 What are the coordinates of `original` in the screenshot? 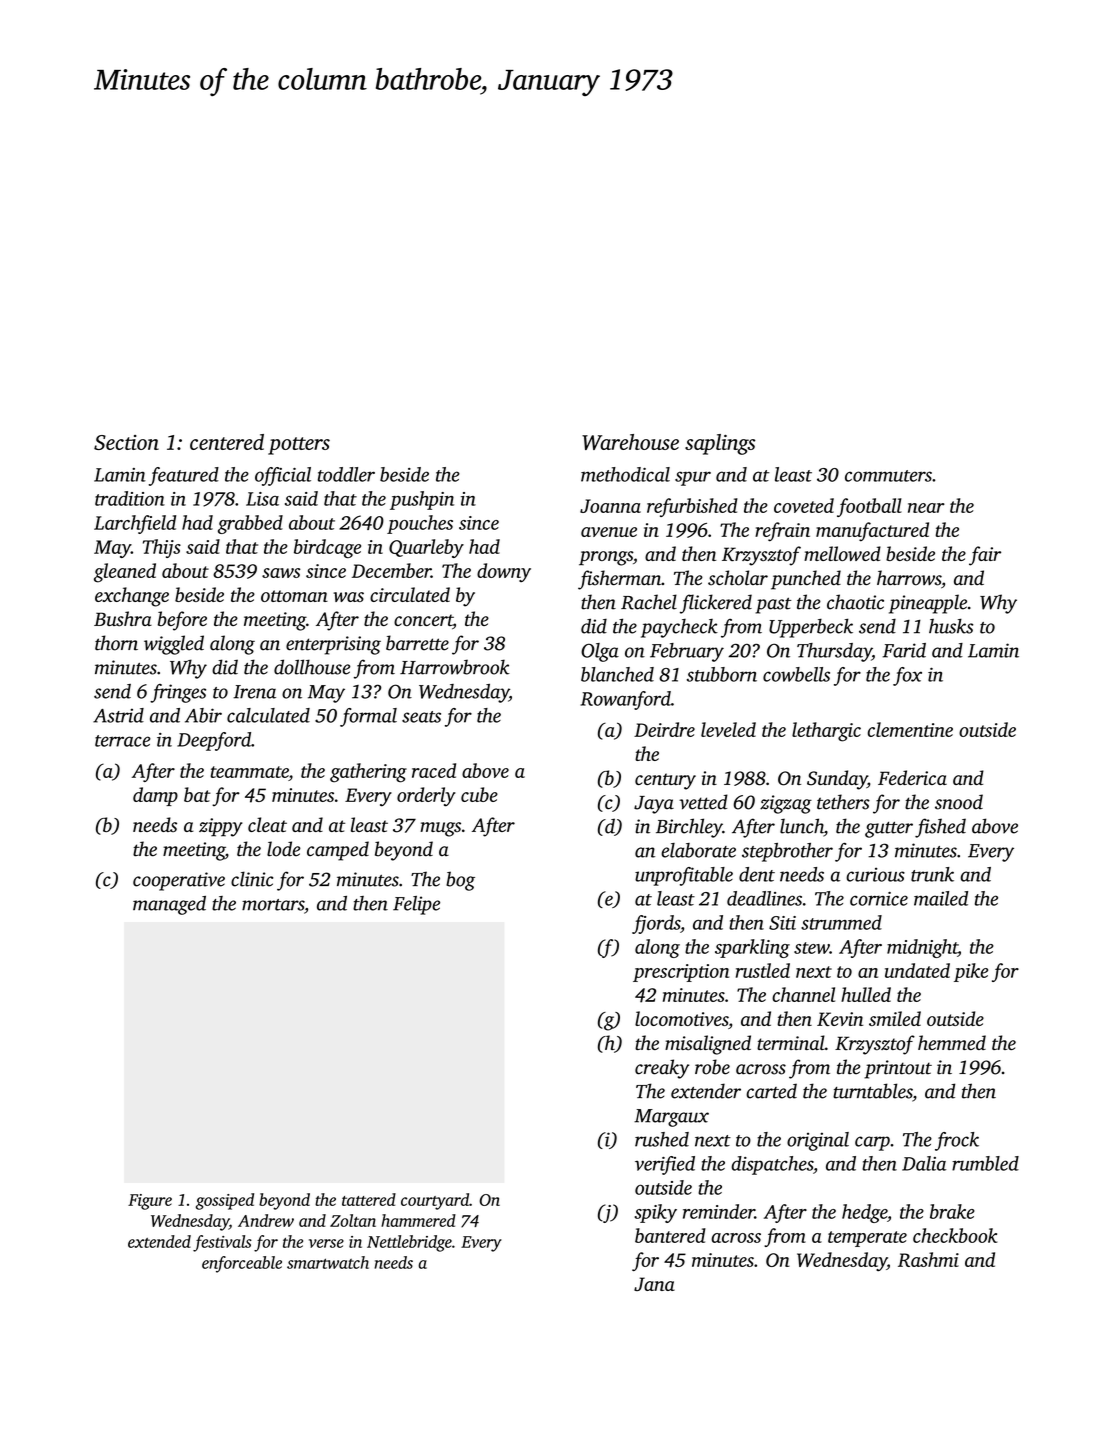 It's located at (818, 1141).
